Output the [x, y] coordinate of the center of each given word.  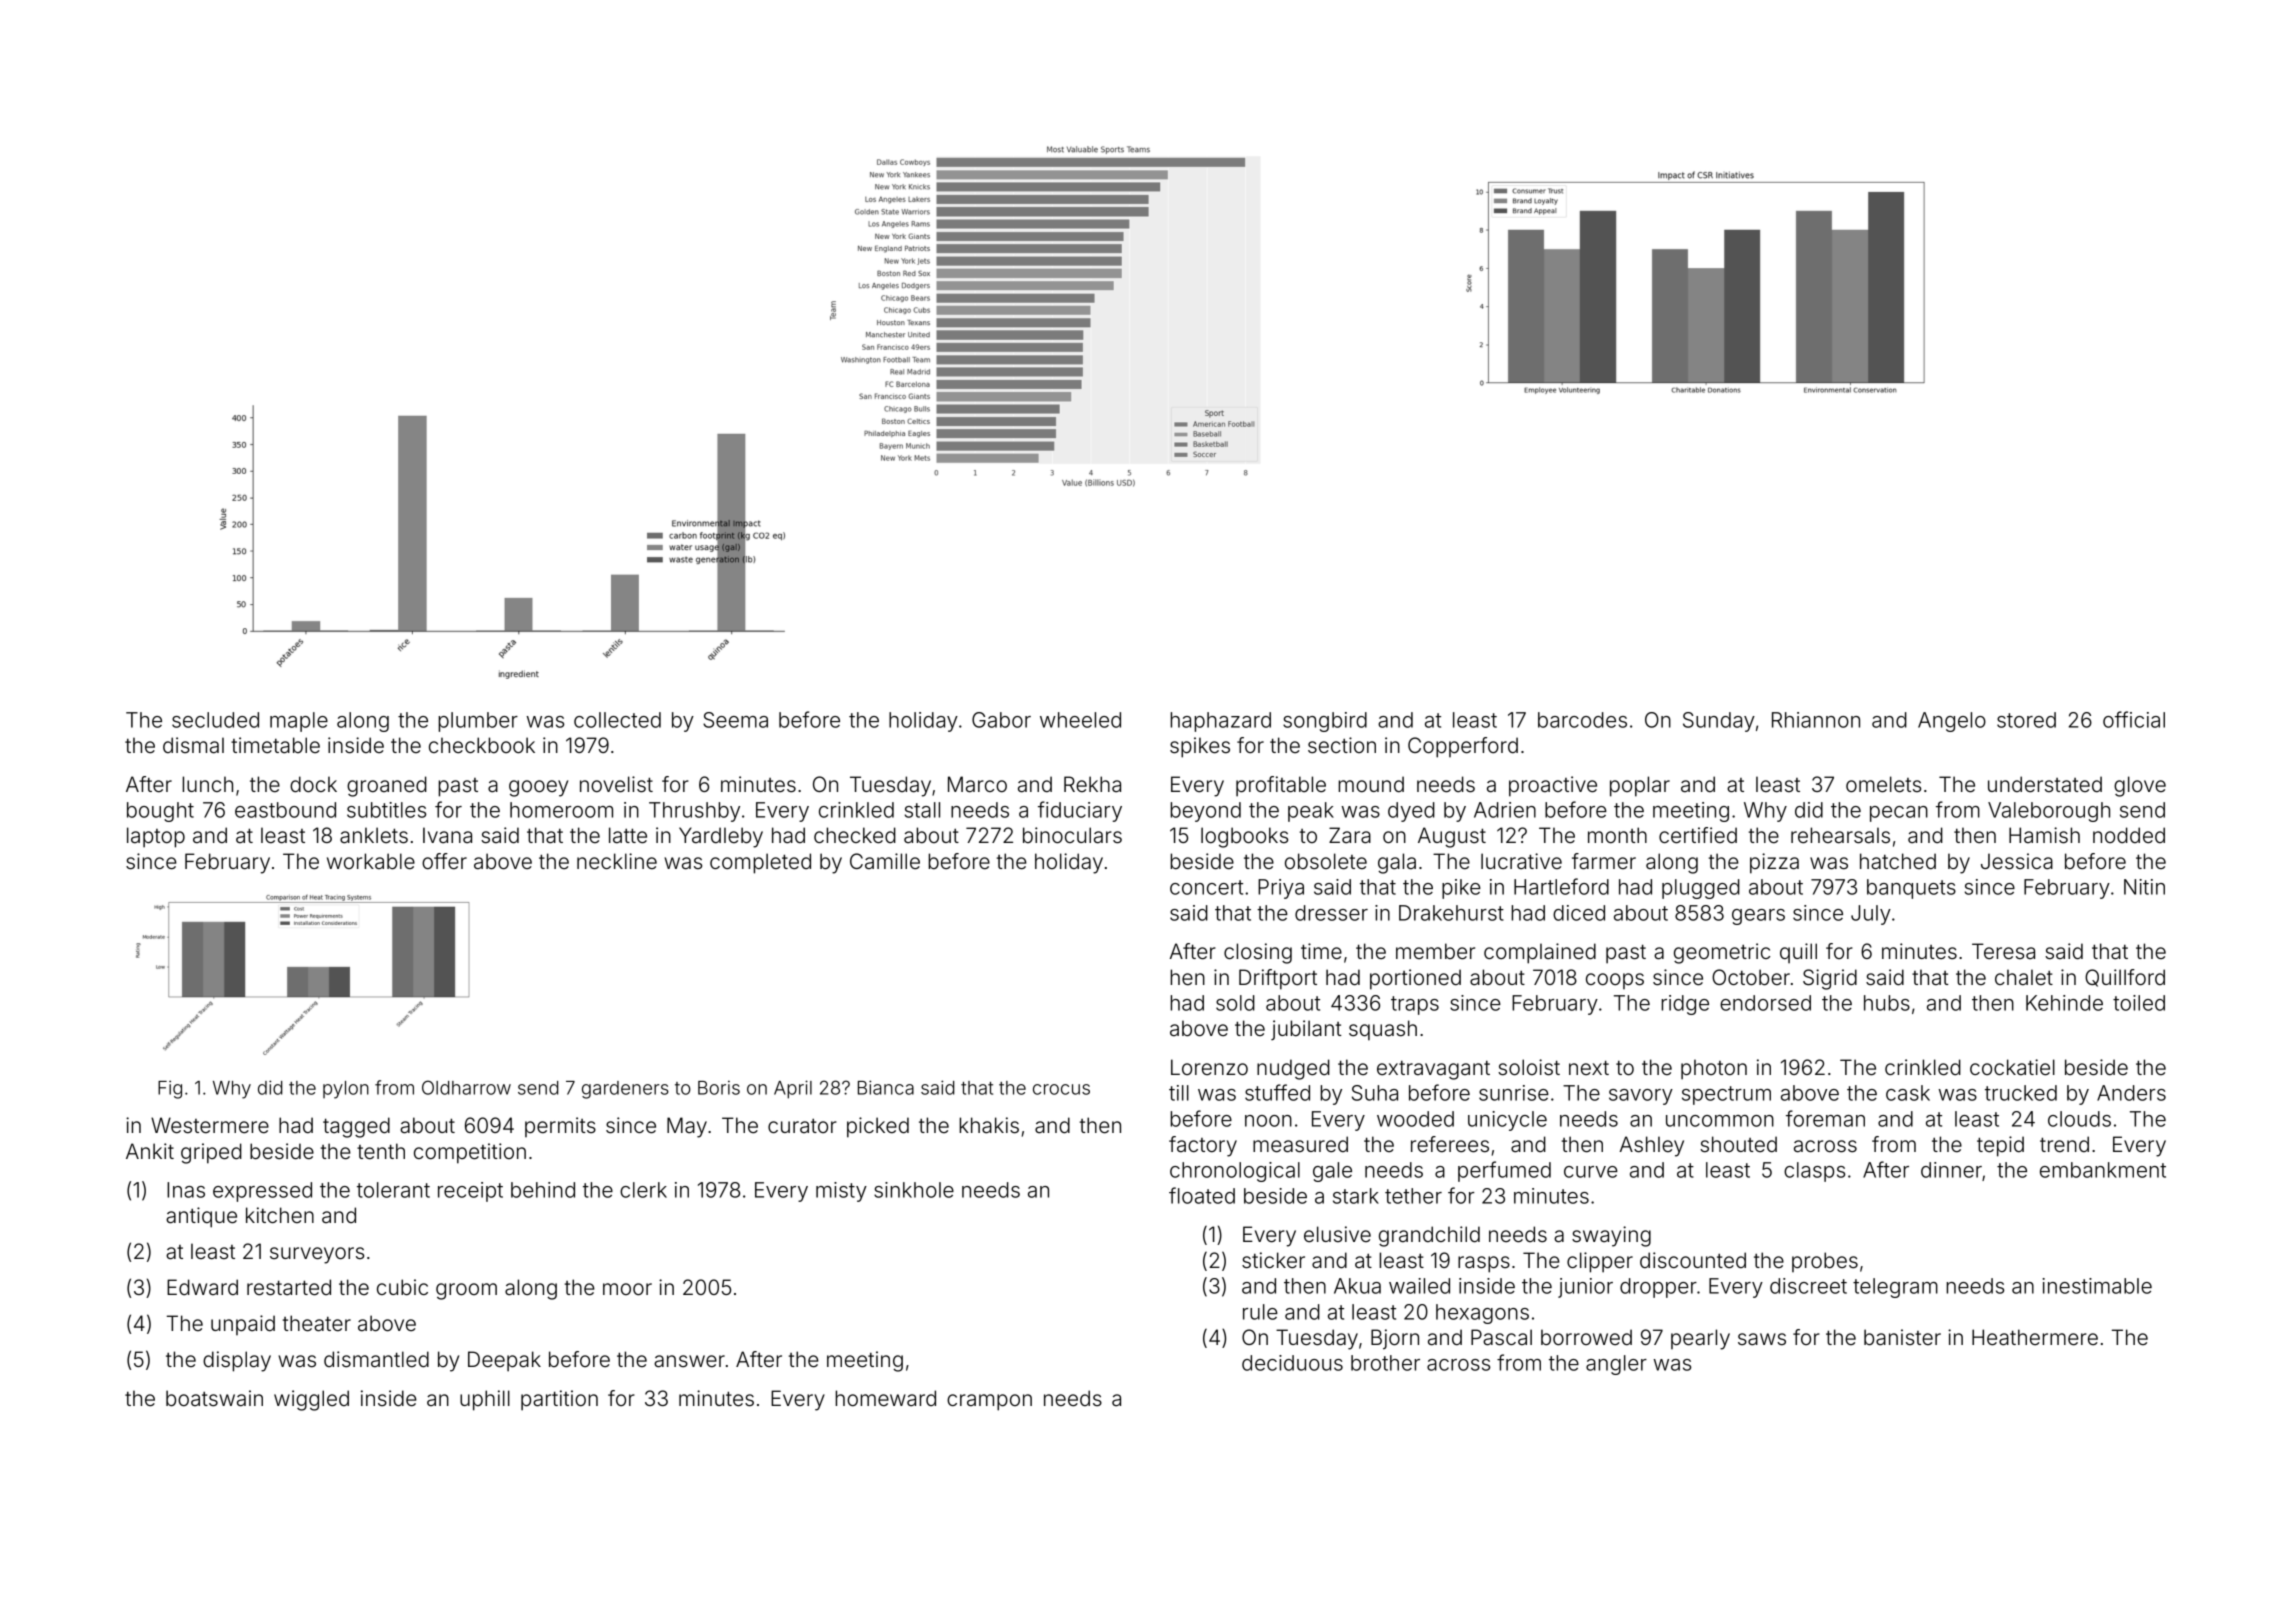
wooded [1415, 1119]
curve [1591, 1172]
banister [1902, 1337]
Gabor [1001, 720]
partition [559, 1400]
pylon [346, 1090]
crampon [989, 1402]
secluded [215, 720]
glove [2140, 786]
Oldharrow [466, 1087]
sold [1235, 1003]
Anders [2131, 1093]
